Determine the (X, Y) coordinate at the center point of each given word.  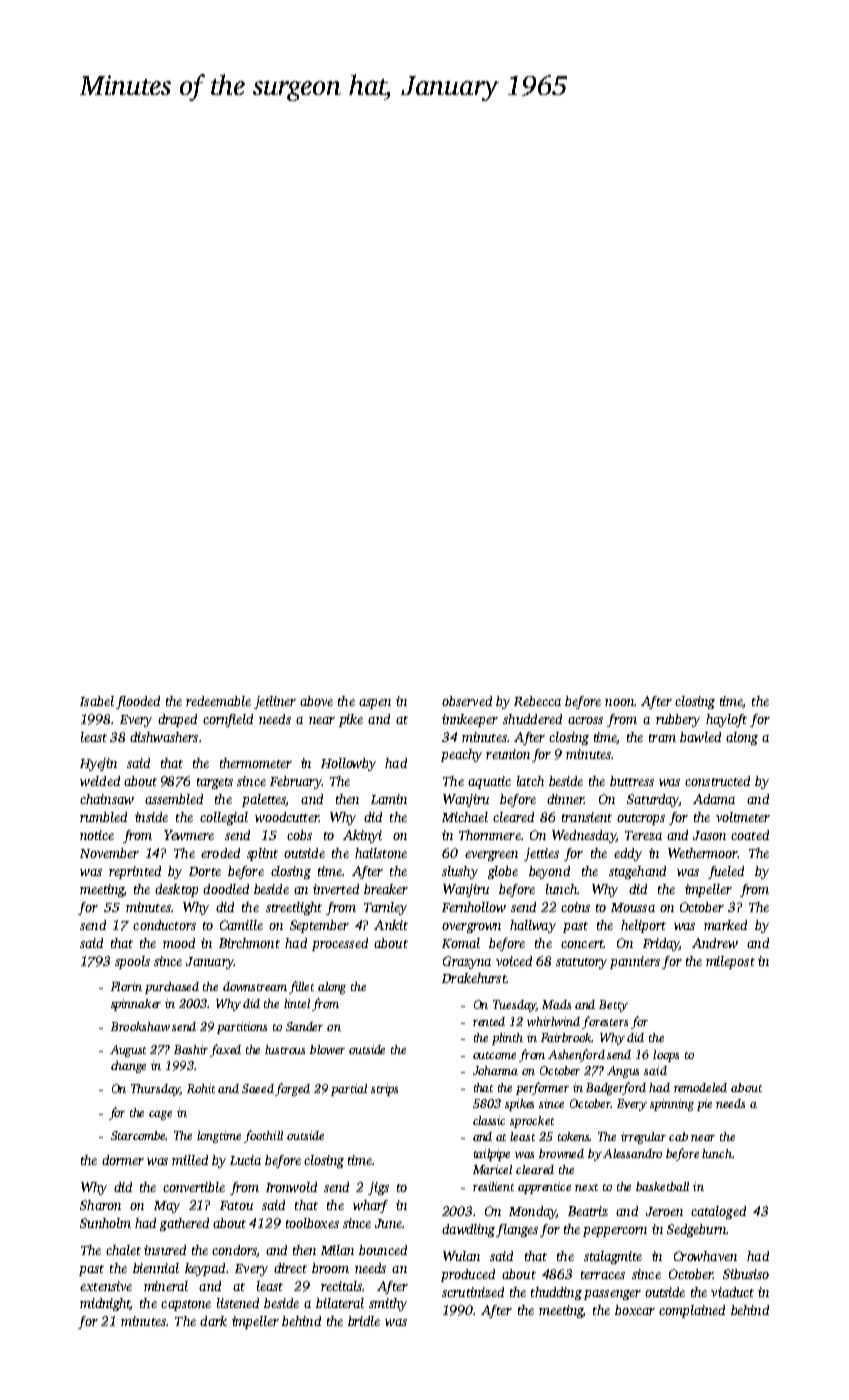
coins (575, 907)
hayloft (726, 720)
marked (725, 925)
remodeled (700, 1087)
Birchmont (249, 943)
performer (542, 1088)
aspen (375, 704)
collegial (224, 818)
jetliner (275, 702)
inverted (336, 889)
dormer (123, 1160)
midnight (105, 1304)
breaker (386, 889)
